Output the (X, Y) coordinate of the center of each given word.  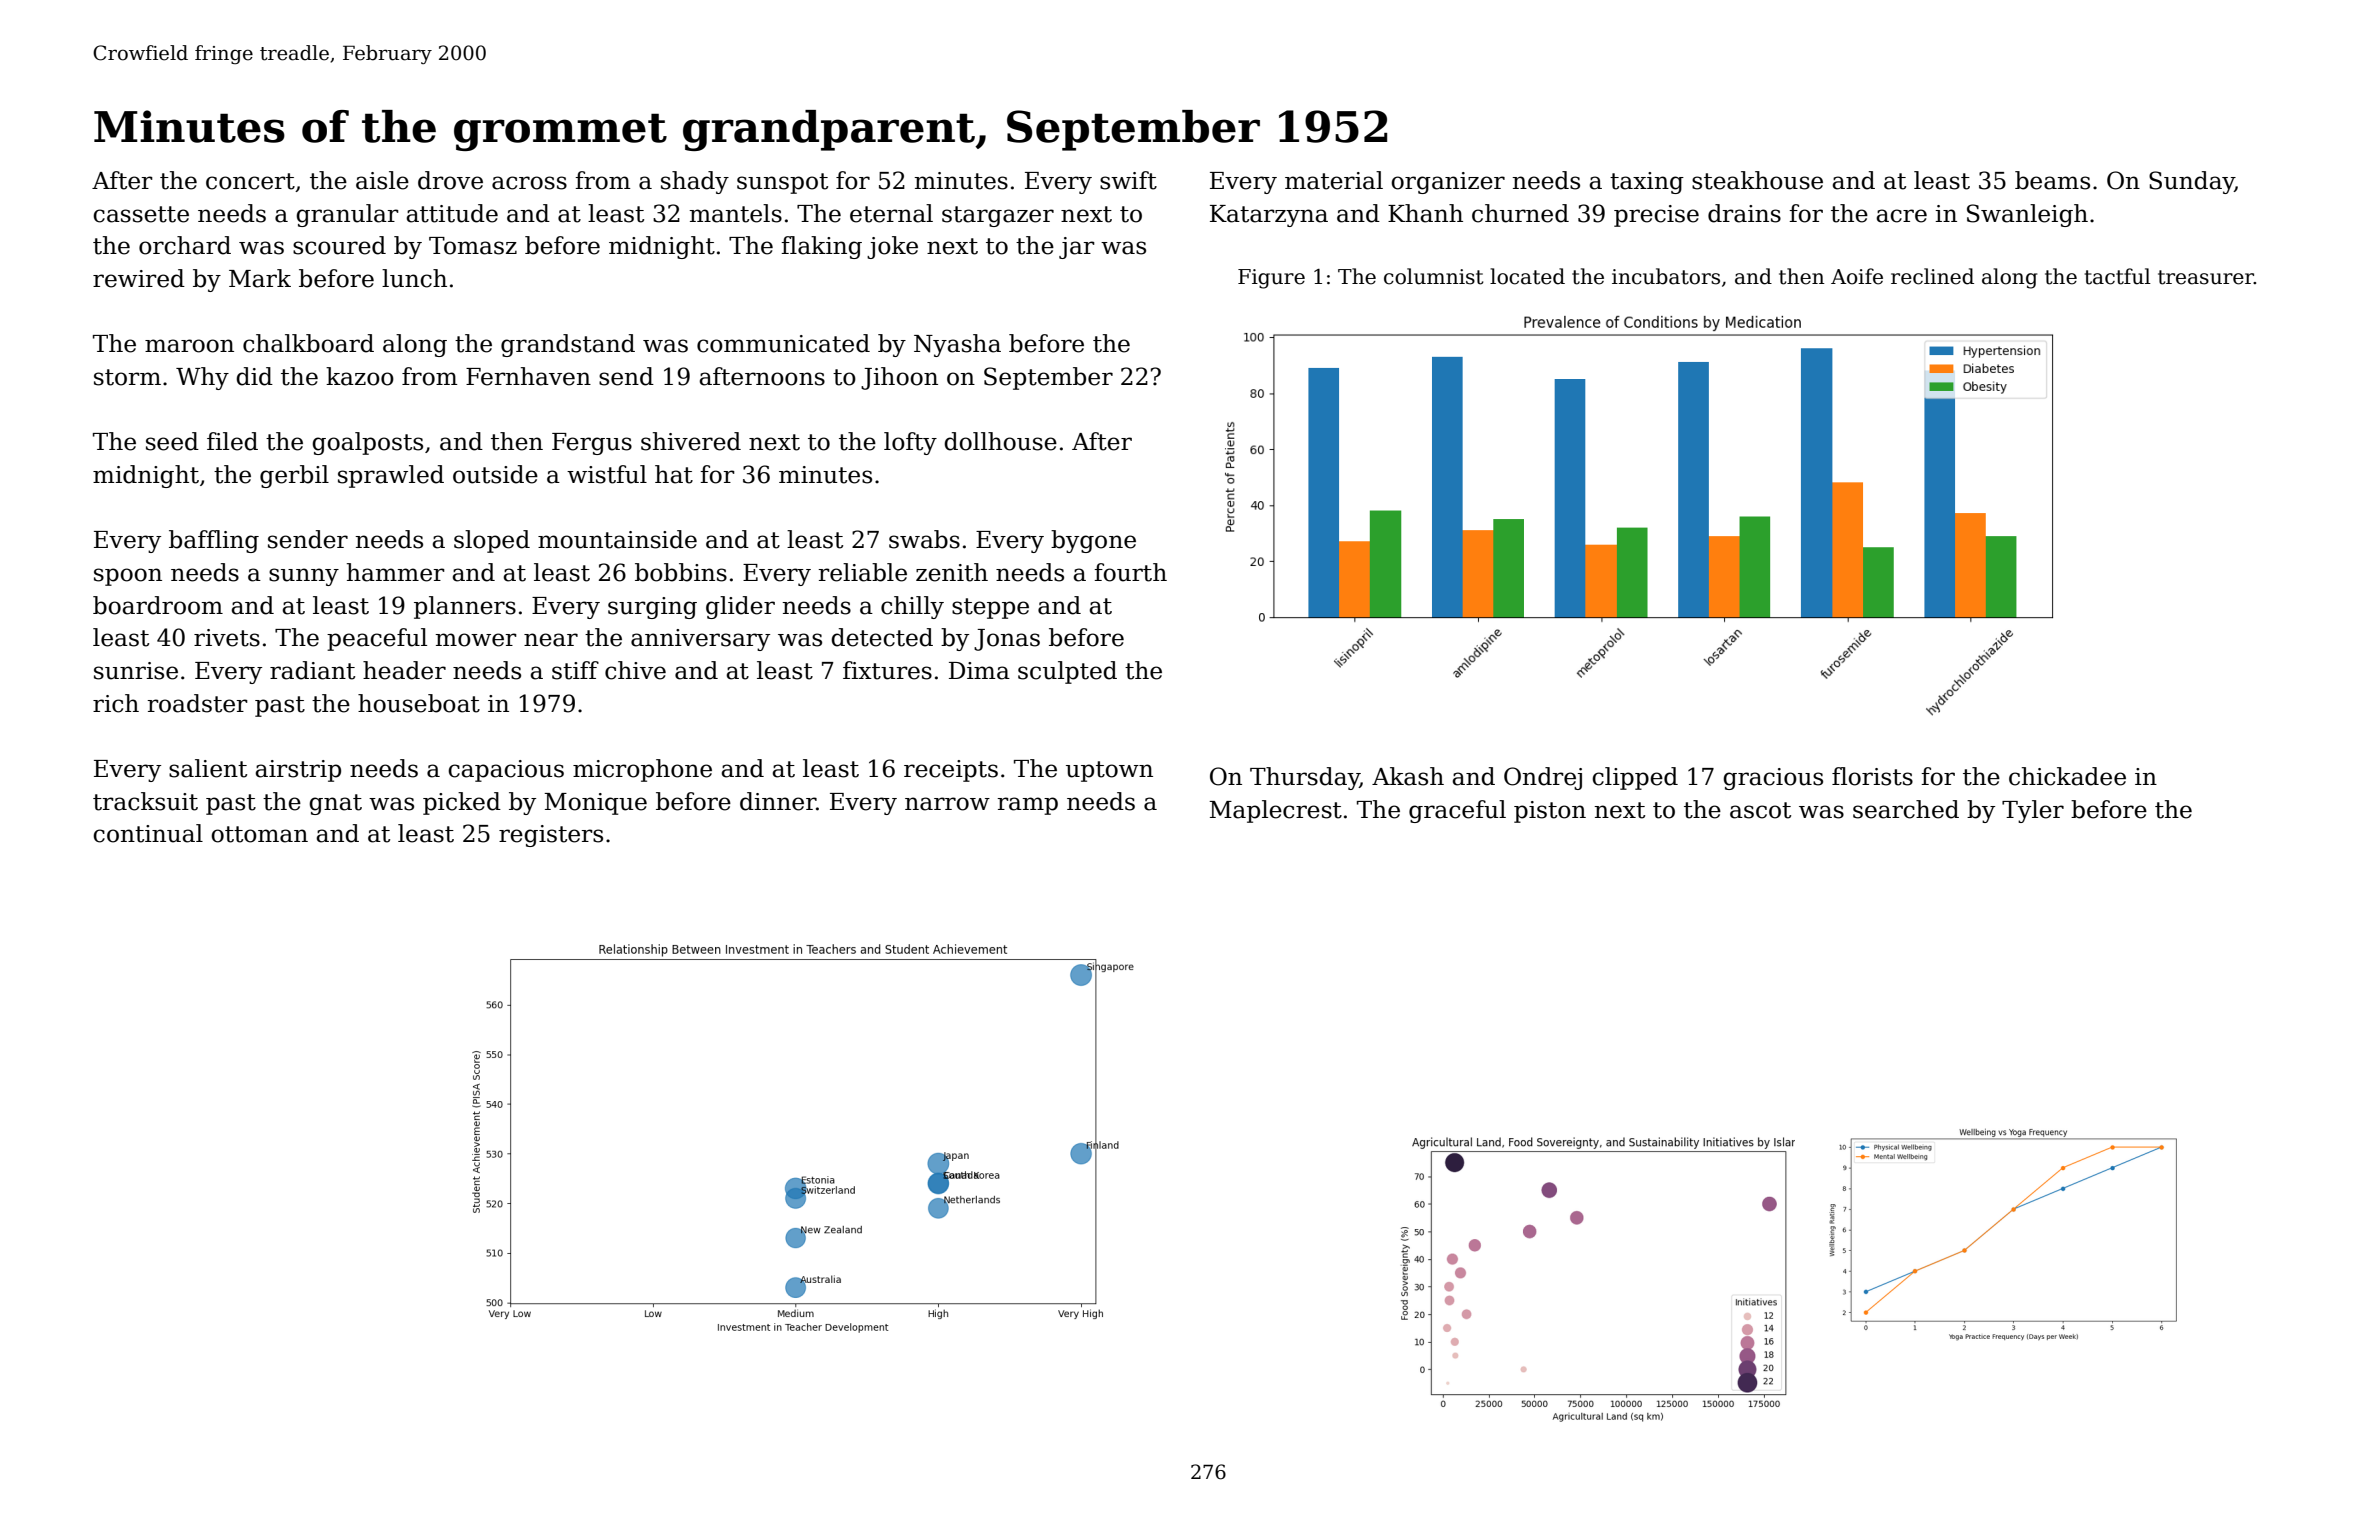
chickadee (2067, 776)
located (1527, 276)
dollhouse (1000, 441)
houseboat (419, 703)
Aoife (1857, 276)
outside (495, 474)
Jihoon (899, 378)
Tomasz (473, 246)
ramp (1027, 806)
